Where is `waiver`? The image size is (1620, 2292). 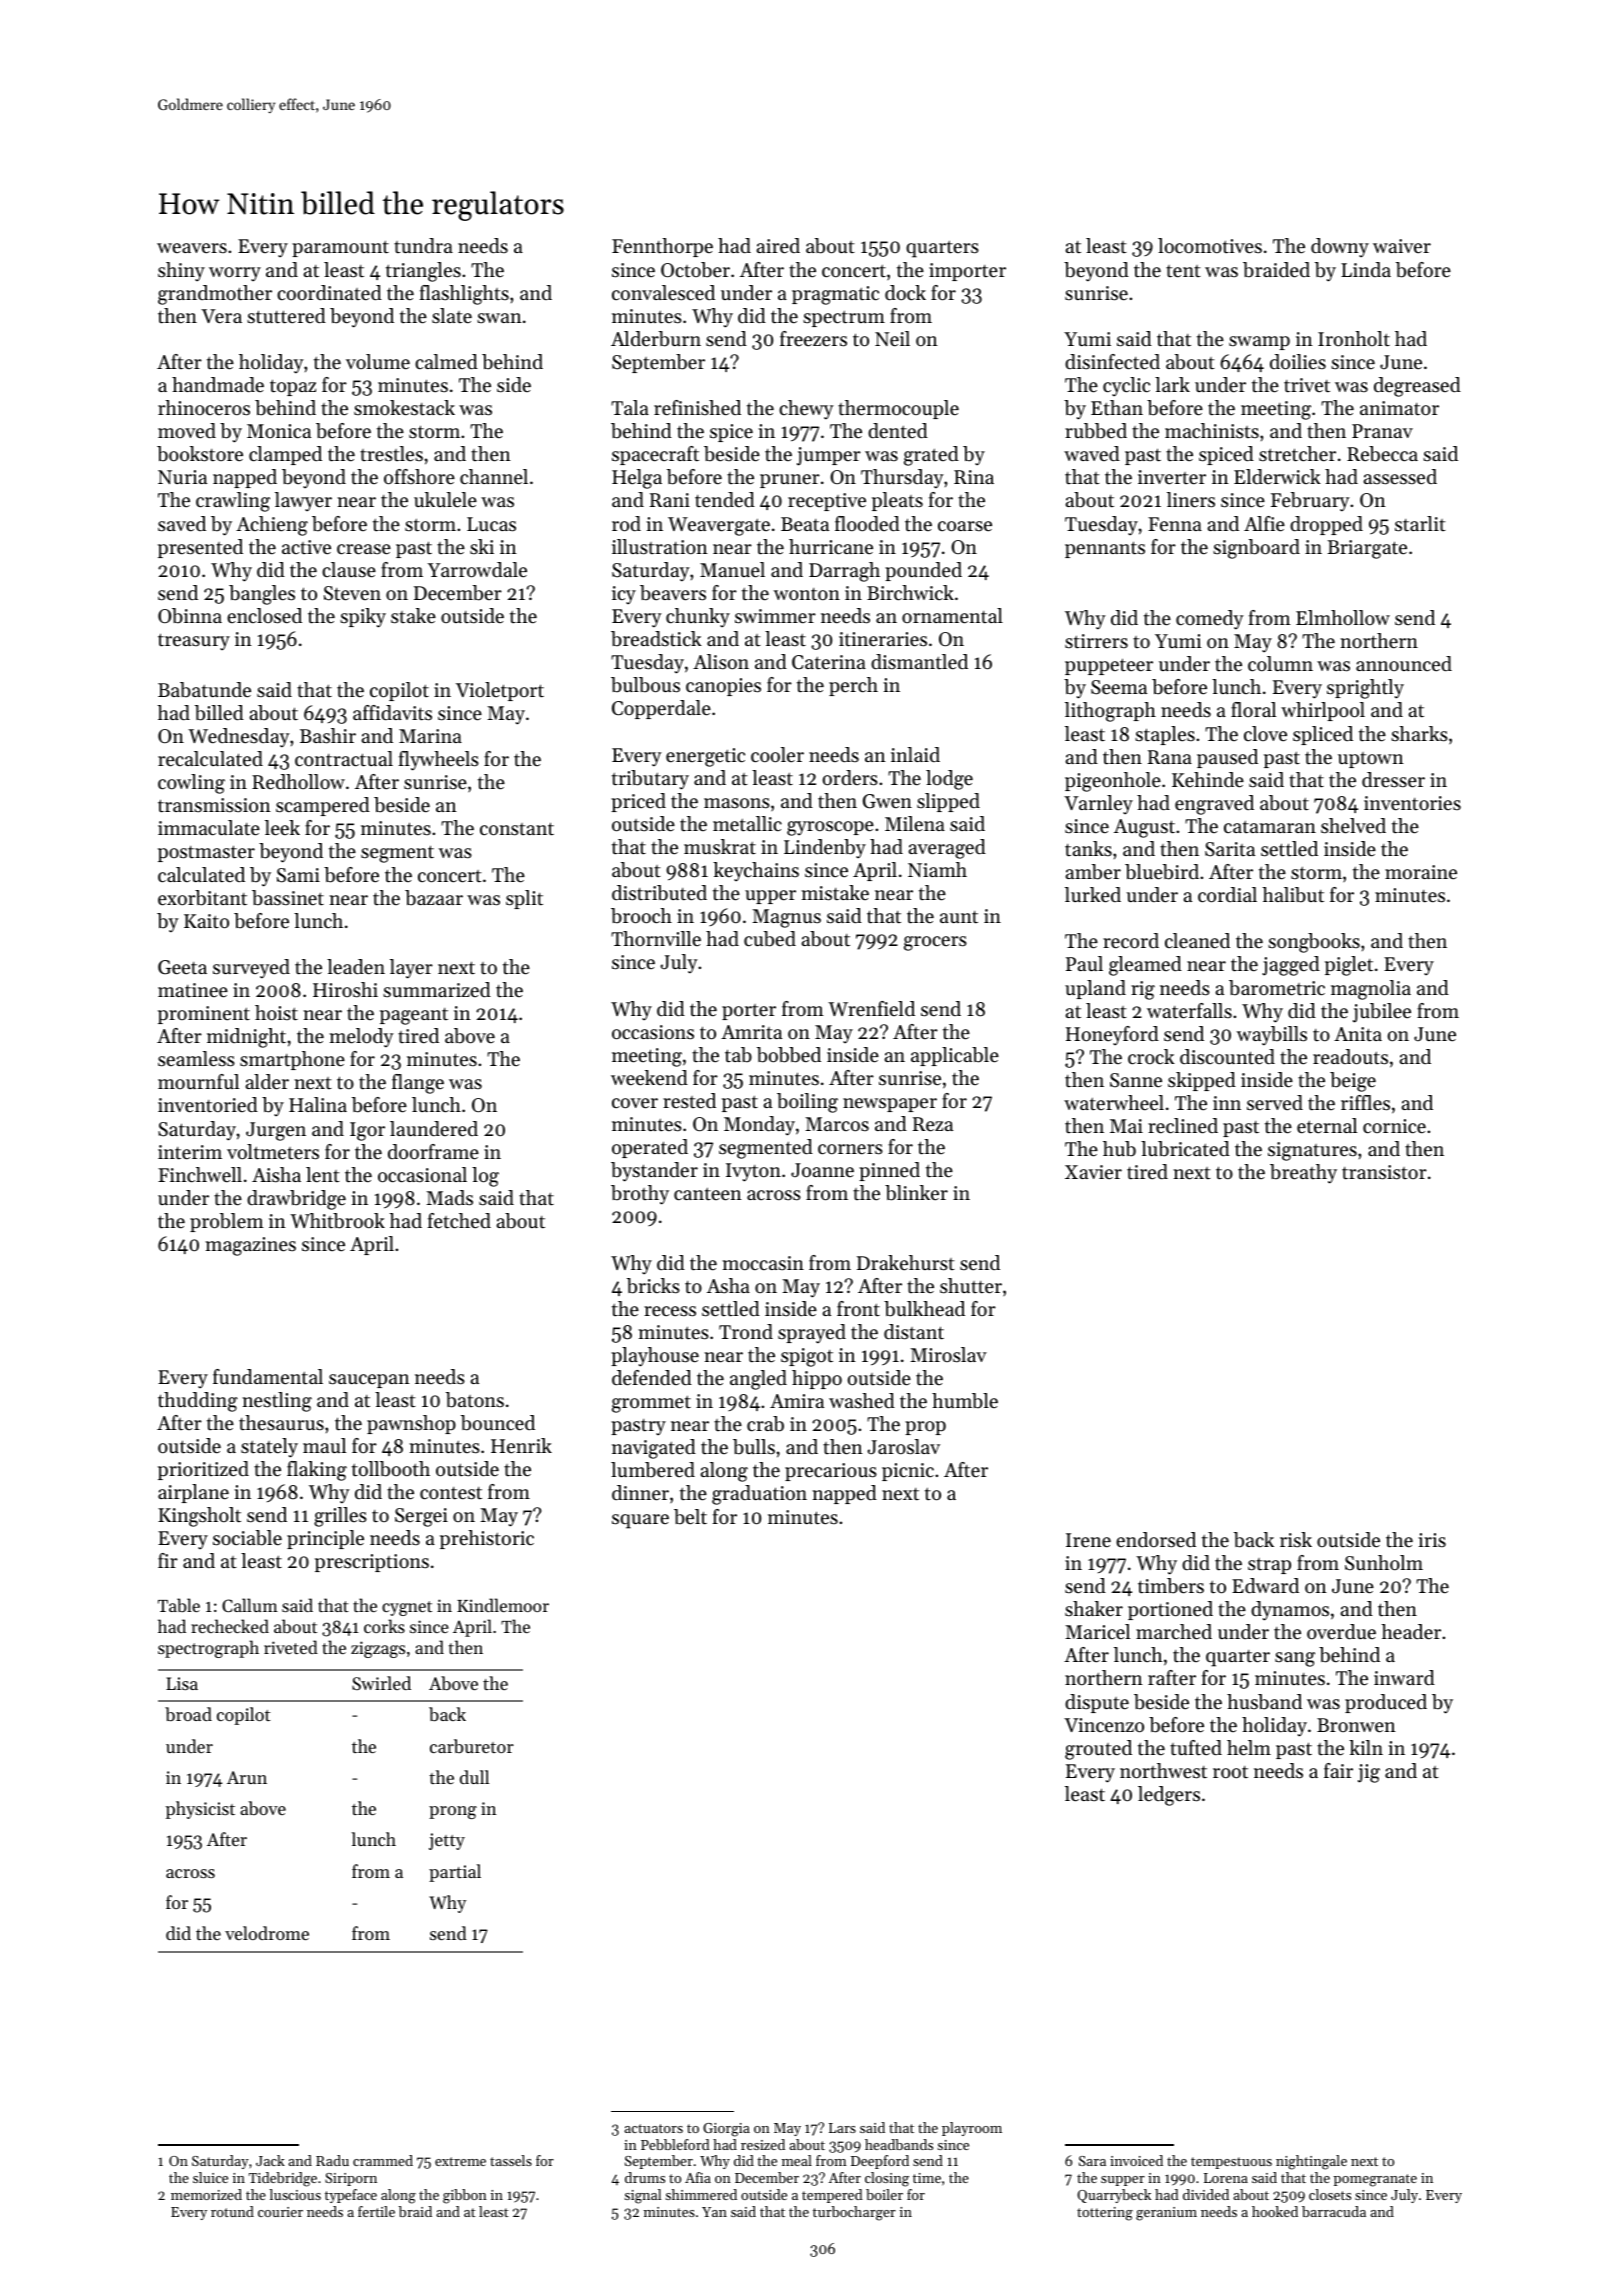
waiver is located at coordinates (1402, 246).
